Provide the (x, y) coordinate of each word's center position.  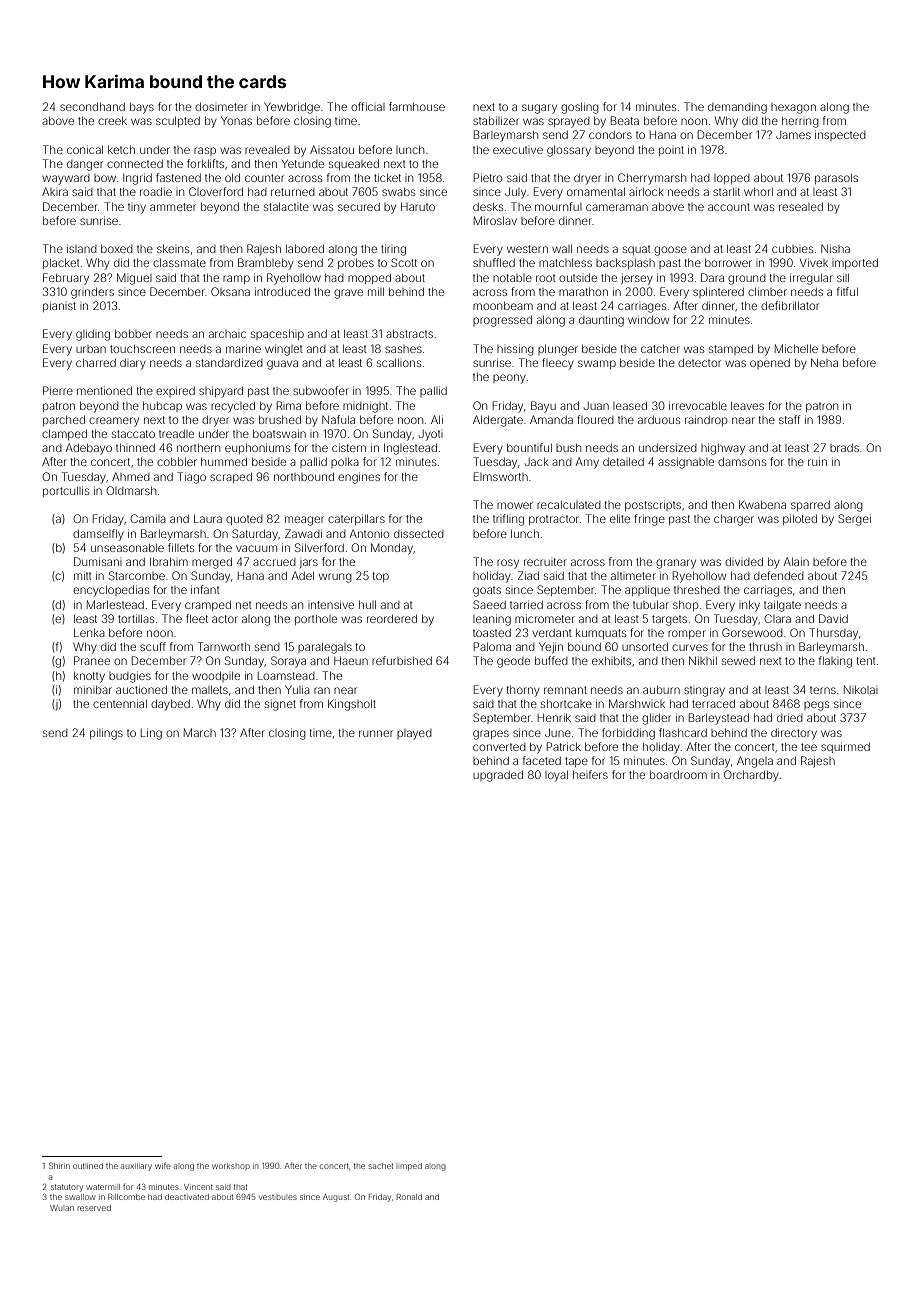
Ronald (409, 1197)
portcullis (66, 491)
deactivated (187, 1197)
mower (515, 505)
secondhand (92, 107)
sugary (539, 109)
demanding (737, 108)
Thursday (833, 634)
